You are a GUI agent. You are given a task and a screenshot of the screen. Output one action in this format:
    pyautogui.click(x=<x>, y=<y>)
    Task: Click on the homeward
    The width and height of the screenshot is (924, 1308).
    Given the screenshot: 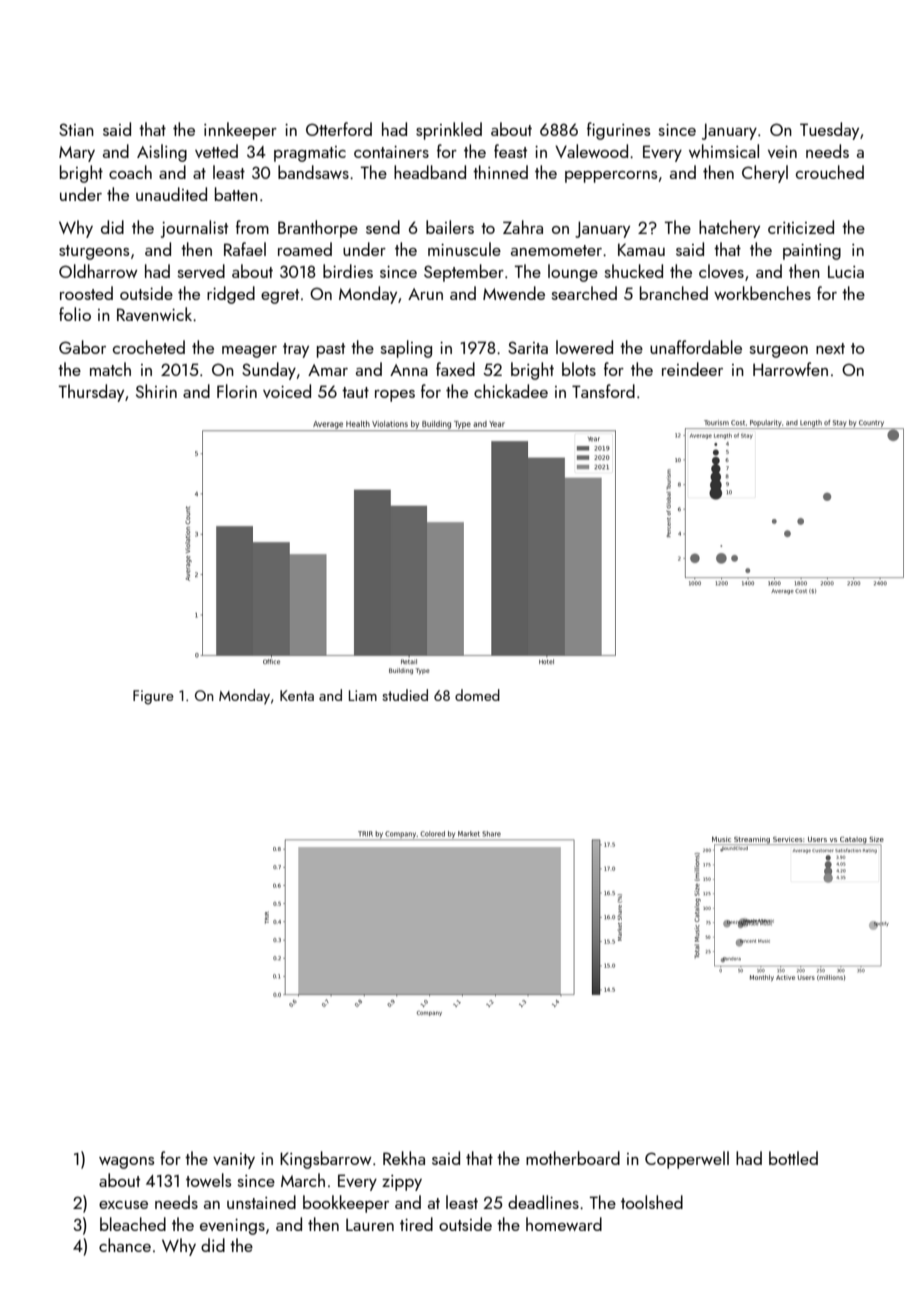 What is the action you would take?
    pyautogui.click(x=564, y=1224)
